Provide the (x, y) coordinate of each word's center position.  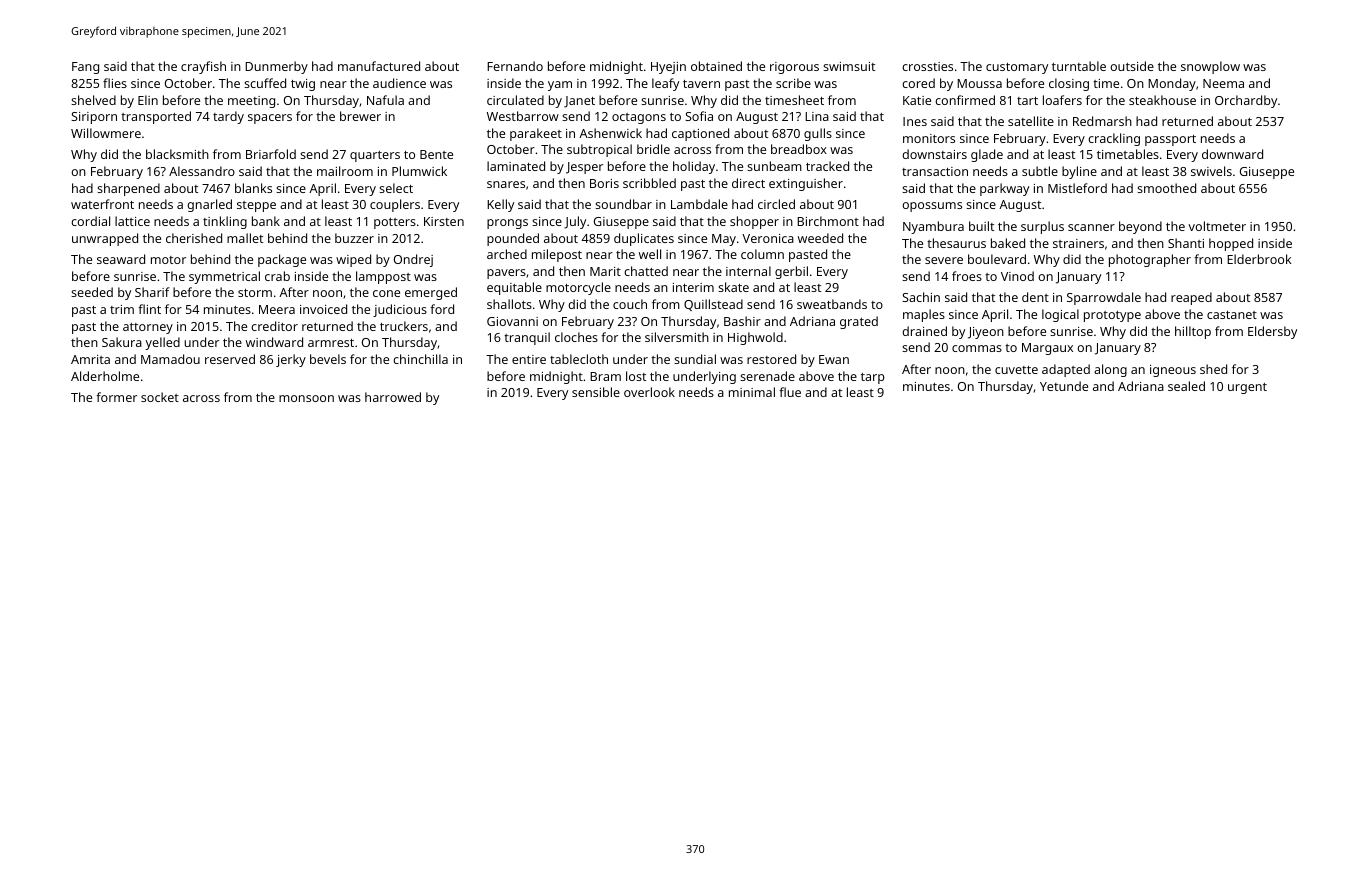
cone (386, 293)
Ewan (834, 359)
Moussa (979, 83)
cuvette (1016, 370)
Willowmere (106, 133)
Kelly (500, 205)
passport (1170, 140)
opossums (932, 207)
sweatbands (832, 304)
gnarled (209, 205)
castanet (1232, 315)
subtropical (599, 150)
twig (303, 85)
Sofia (699, 116)
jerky (291, 360)
